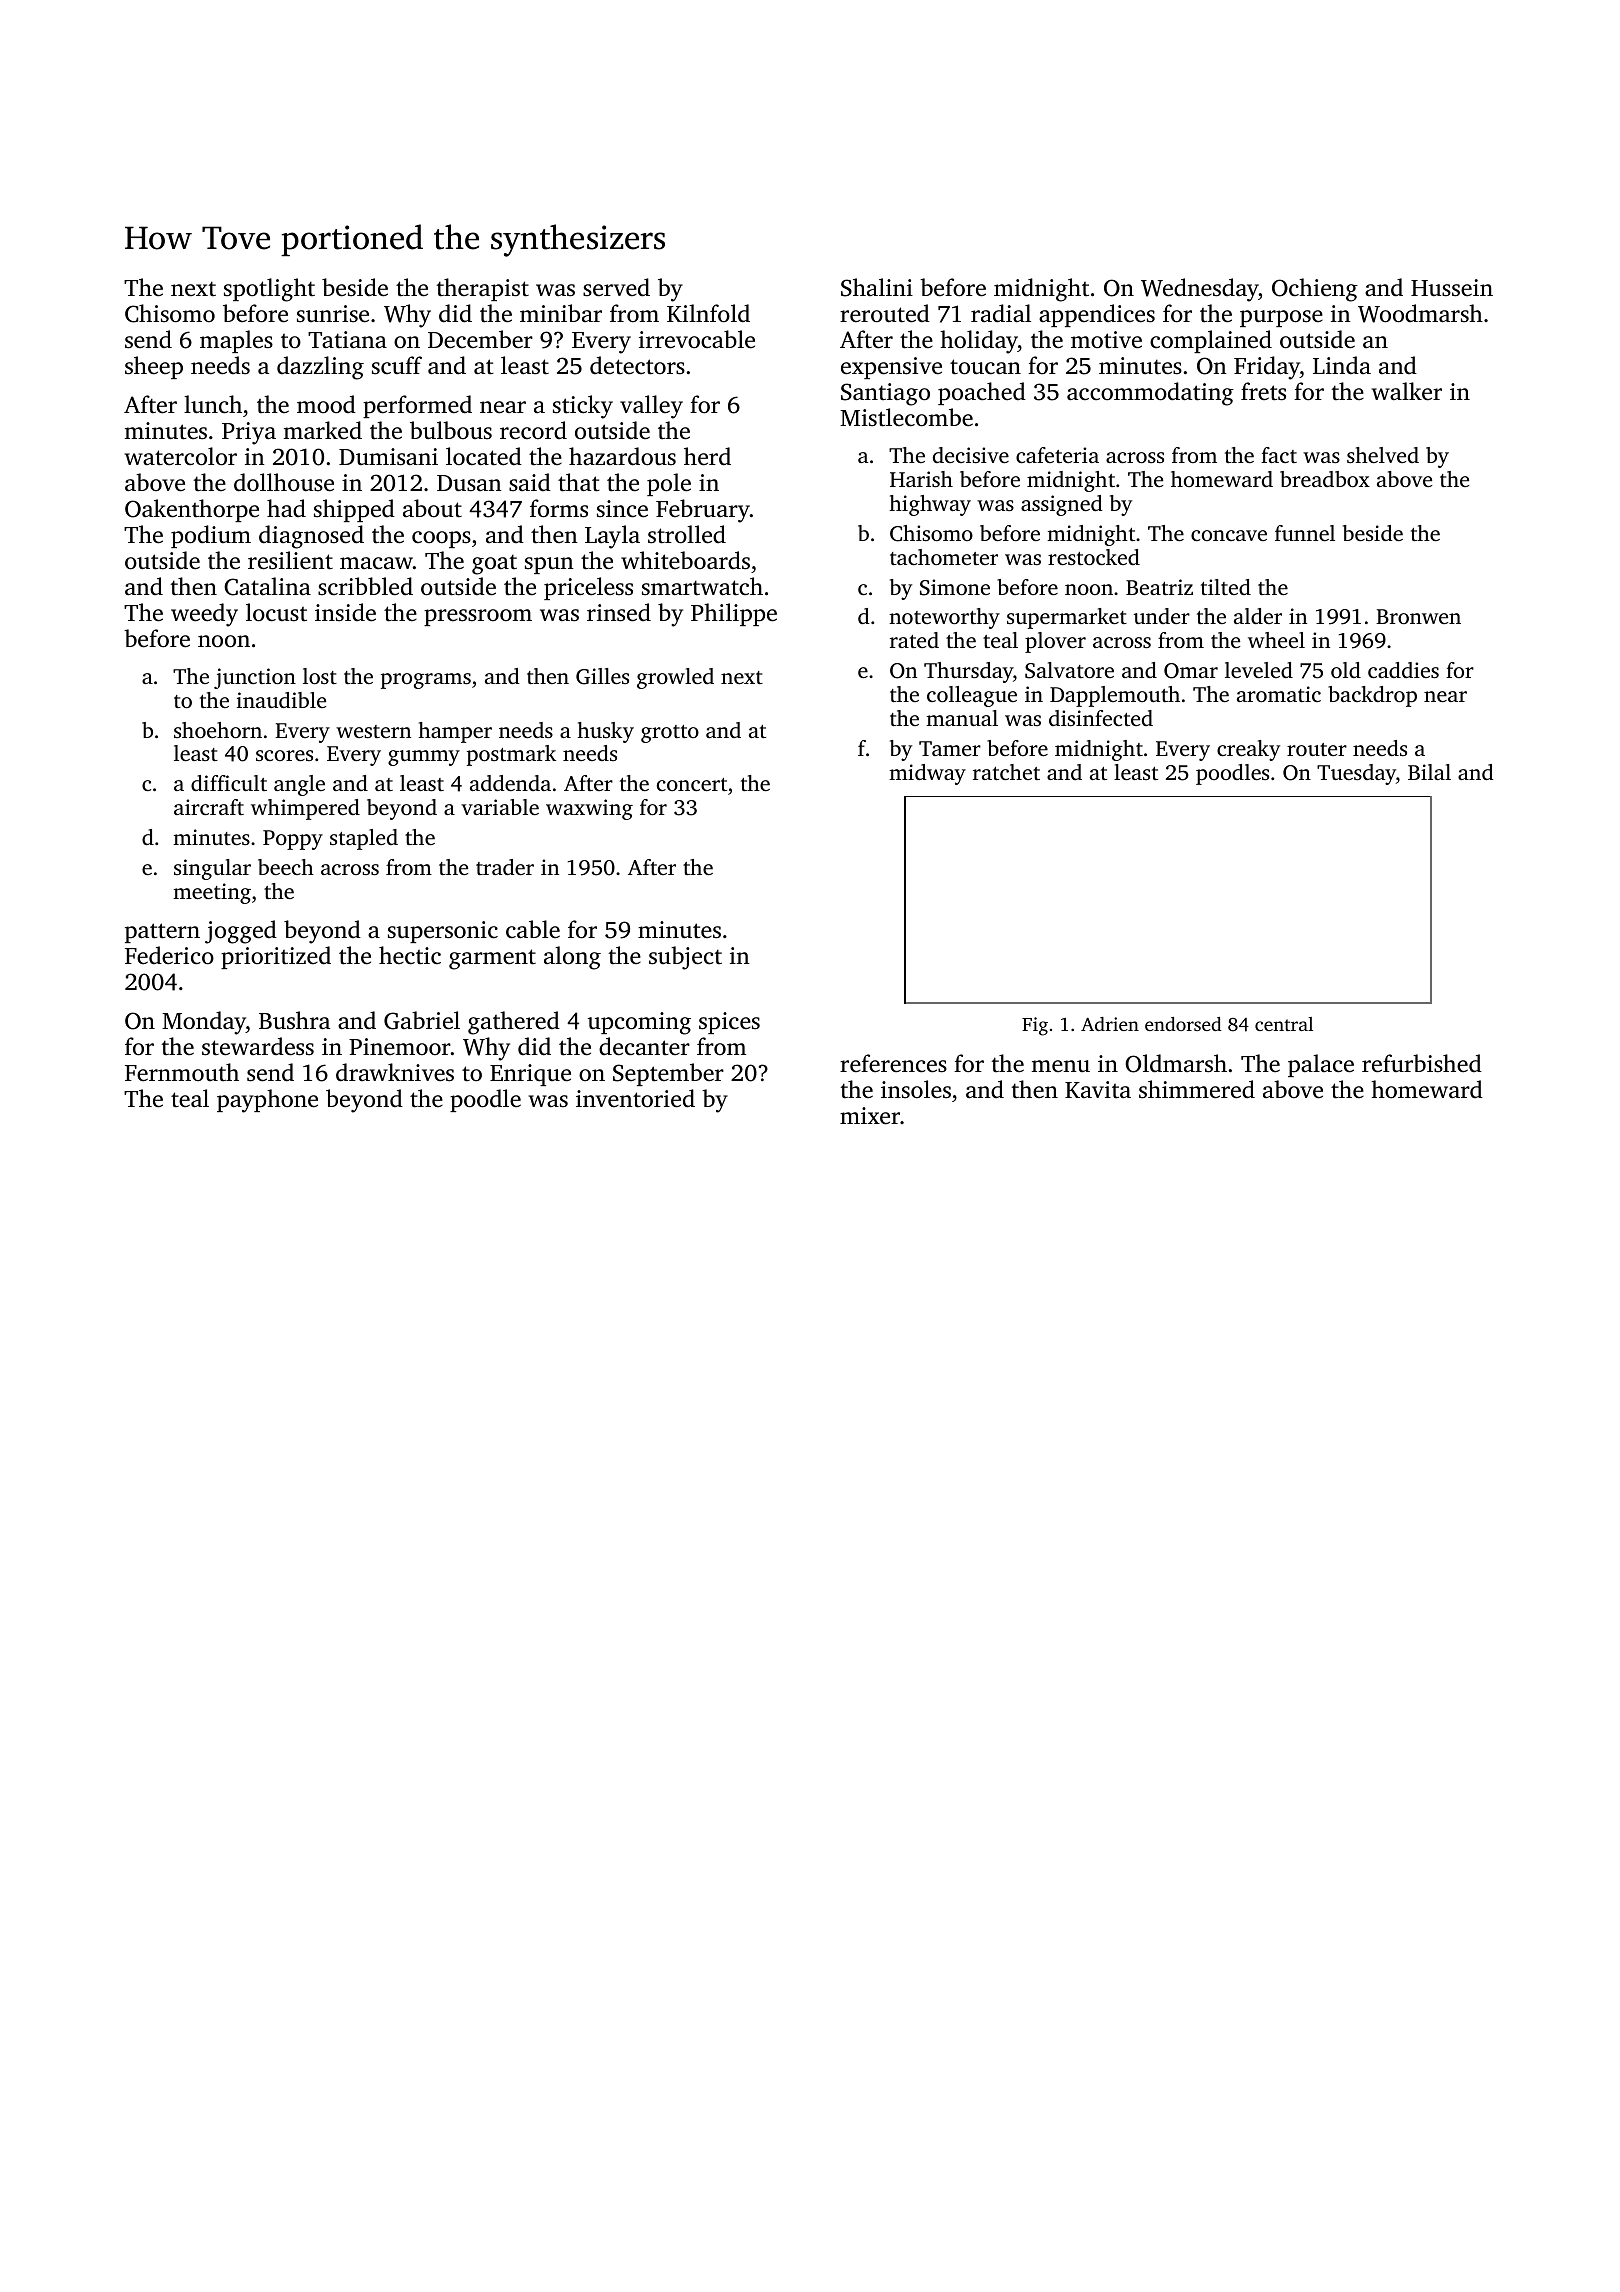 This screenshot has height=2292, width=1620. Describe the element at coordinates (290, 560) in the screenshot. I see `resilient` at that location.
